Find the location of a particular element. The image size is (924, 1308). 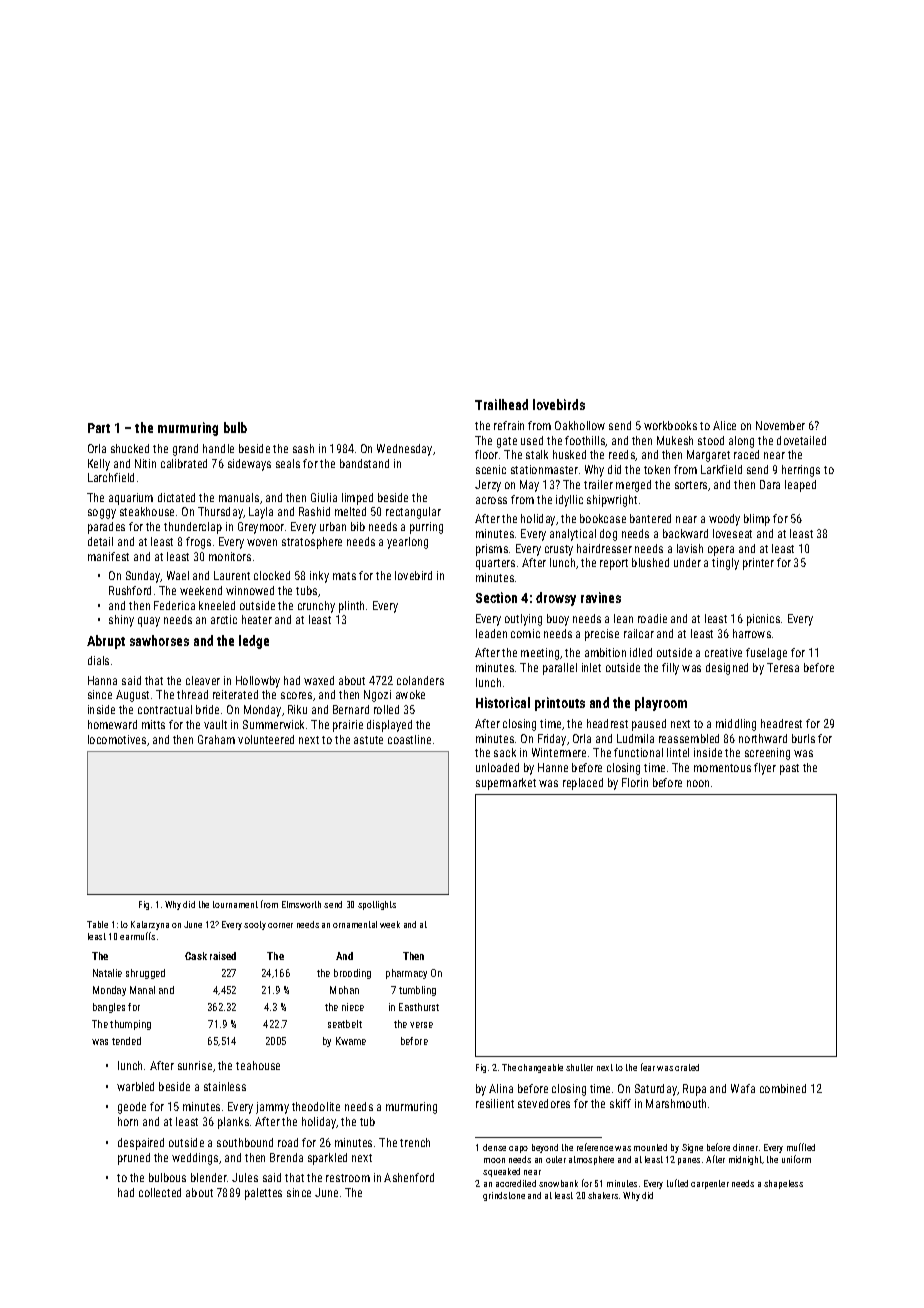

creative is located at coordinates (723, 652).
